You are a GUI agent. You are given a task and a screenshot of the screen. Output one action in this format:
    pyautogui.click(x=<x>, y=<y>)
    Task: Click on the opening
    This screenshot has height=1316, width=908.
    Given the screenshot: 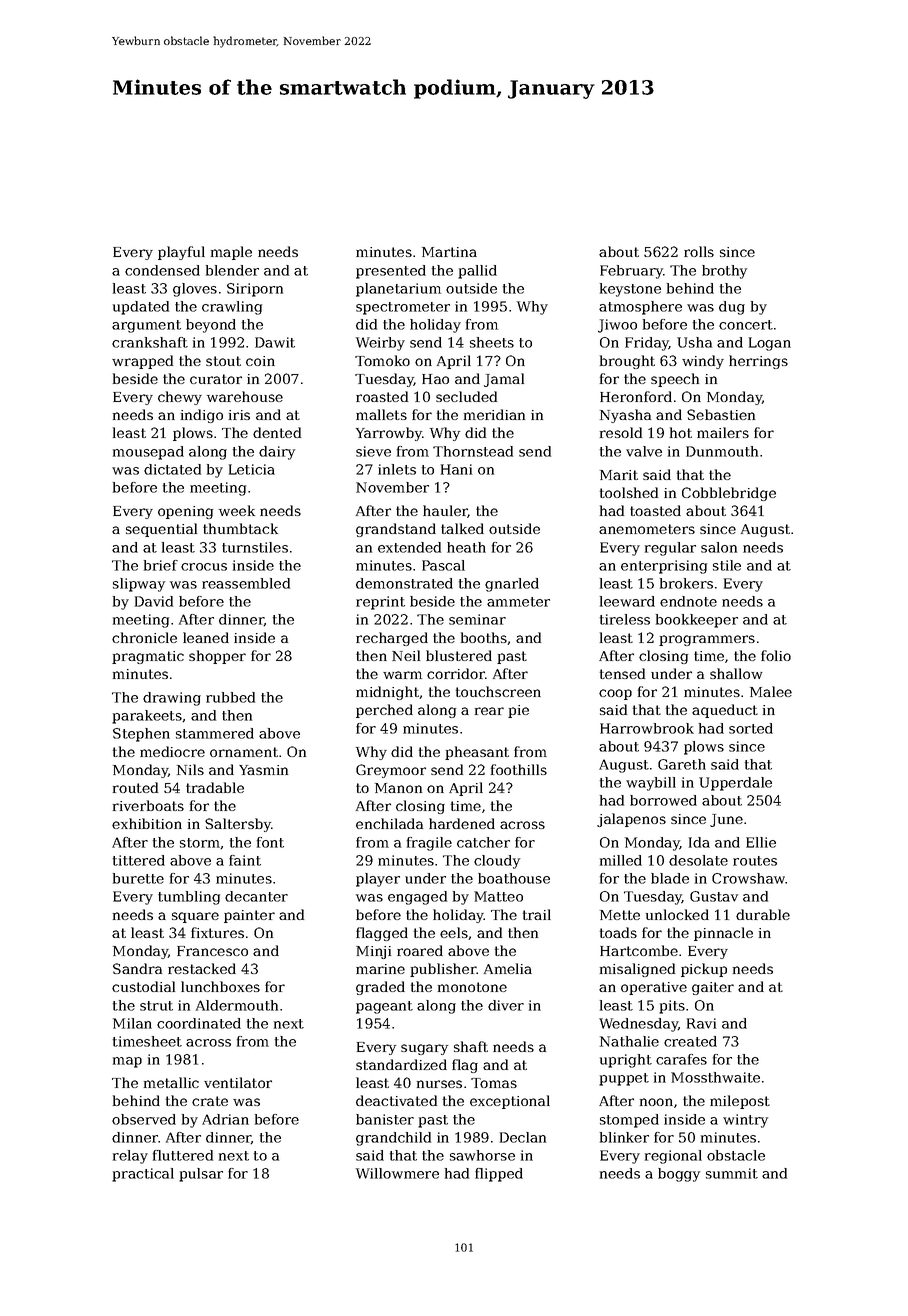 What is the action you would take?
    pyautogui.click(x=185, y=512)
